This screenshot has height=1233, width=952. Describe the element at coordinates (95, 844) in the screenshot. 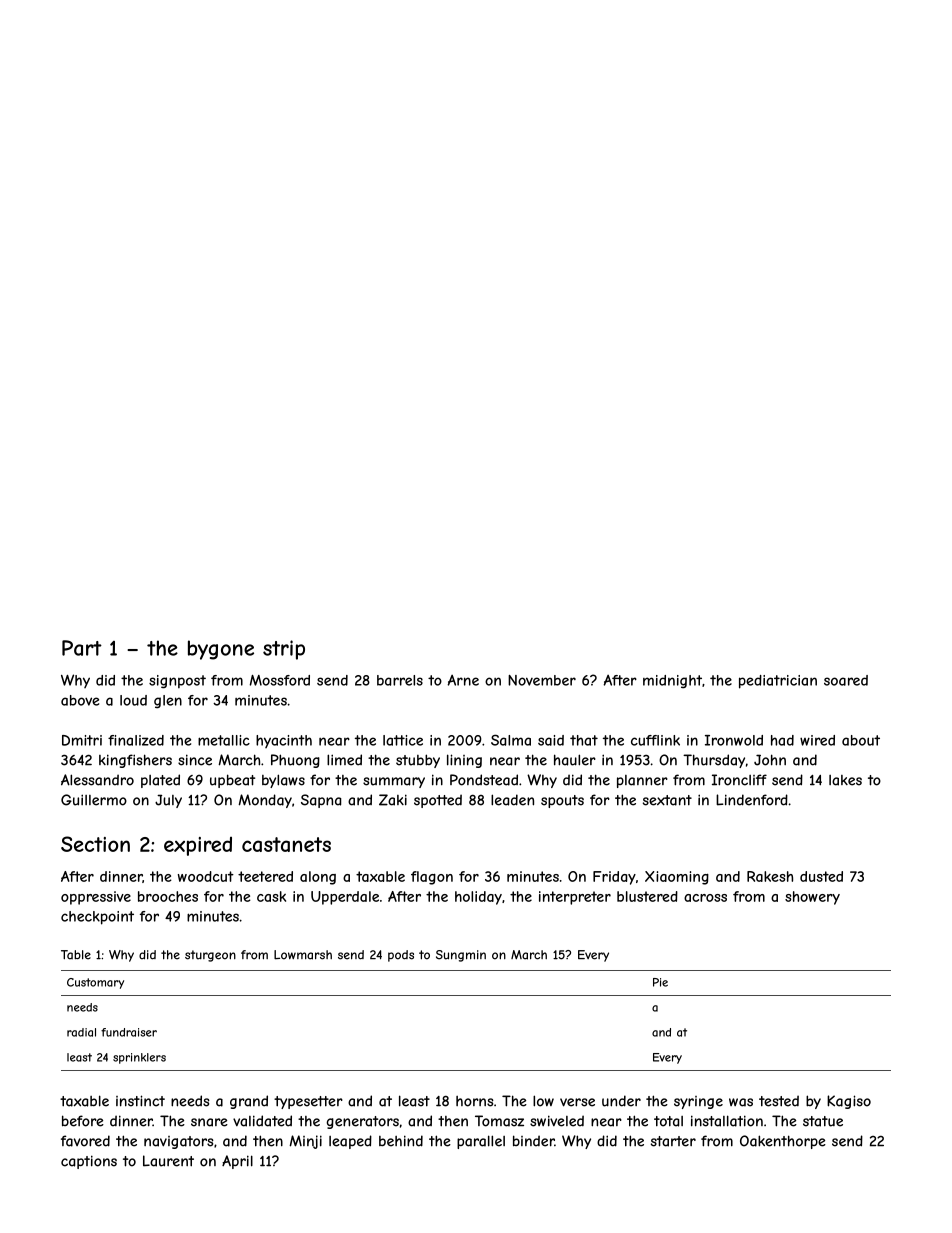

I see `Section` at that location.
